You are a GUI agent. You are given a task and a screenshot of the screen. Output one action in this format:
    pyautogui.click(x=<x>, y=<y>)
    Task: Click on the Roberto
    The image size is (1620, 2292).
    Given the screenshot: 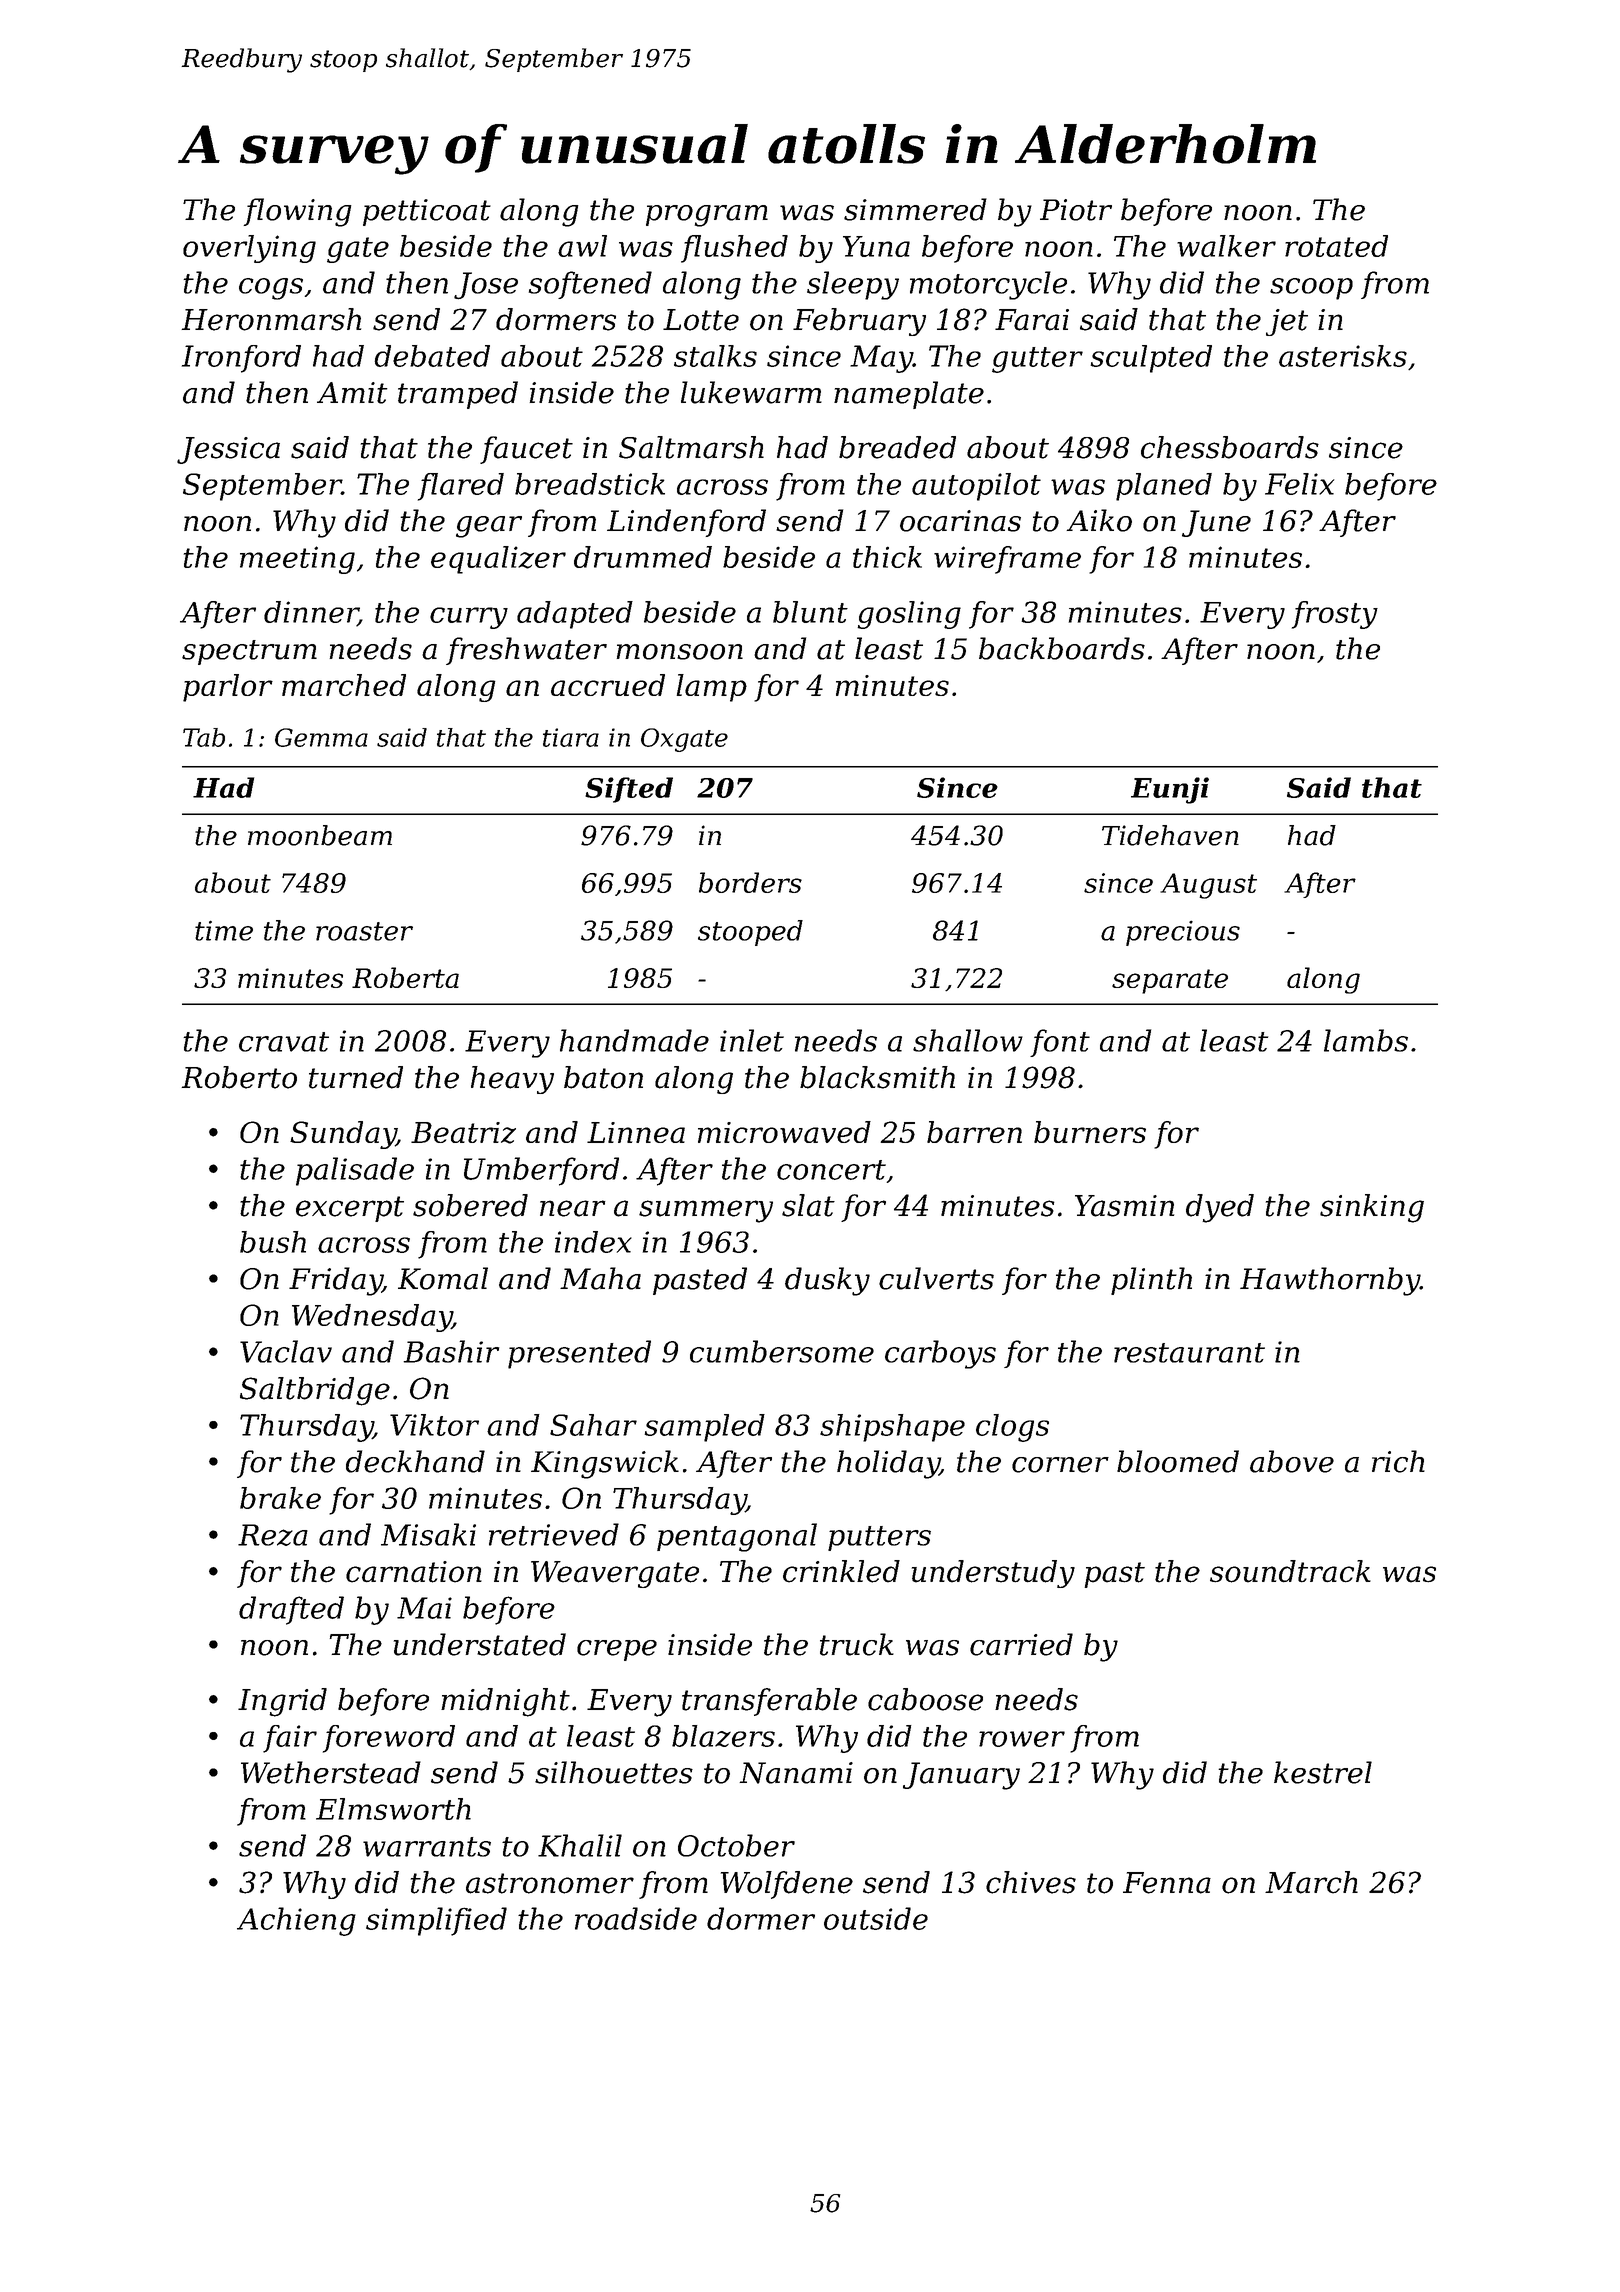 What is the action you would take?
    pyautogui.click(x=239, y=1077)
